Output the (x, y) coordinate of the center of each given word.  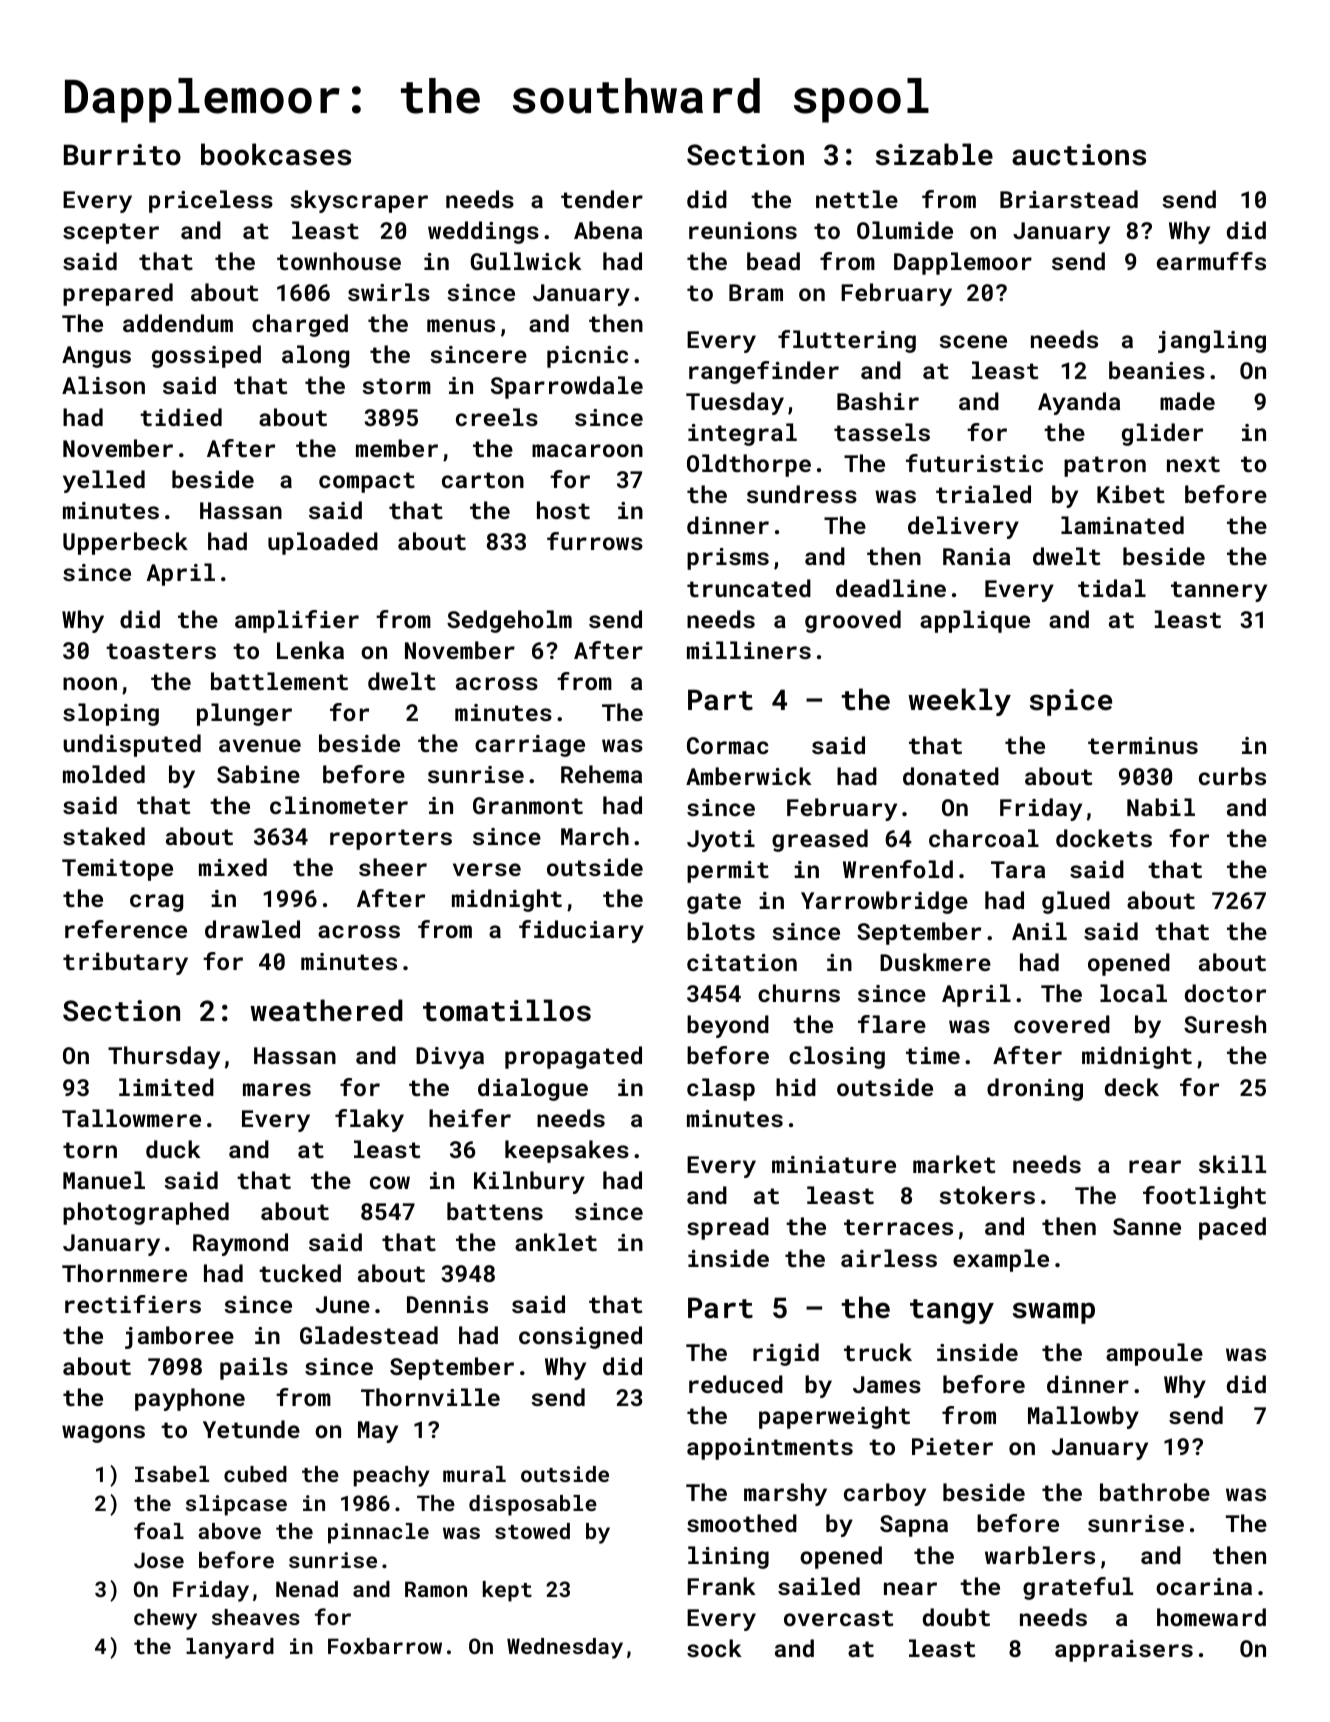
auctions (1079, 155)
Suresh (1225, 1024)
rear (1155, 1166)
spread (728, 1228)
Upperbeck (125, 543)
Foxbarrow (385, 1646)
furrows (595, 541)
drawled (252, 929)
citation (742, 962)
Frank (721, 1586)
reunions (743, 230)
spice (1071, 702)
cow (390, 1182)
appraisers (1124, 1651)
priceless (211, 201)
